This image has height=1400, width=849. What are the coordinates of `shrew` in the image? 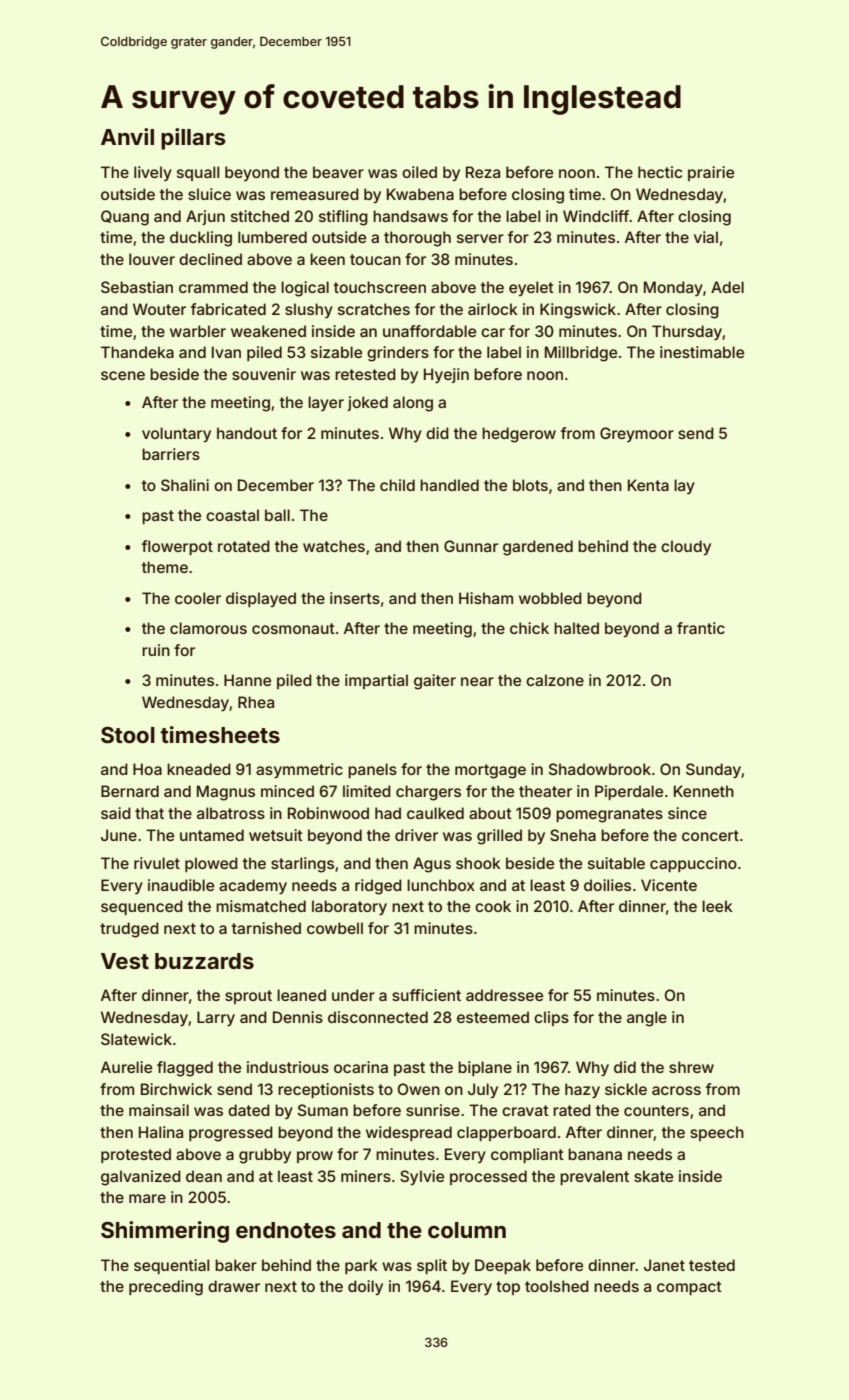 It's located at (691, 1067).
